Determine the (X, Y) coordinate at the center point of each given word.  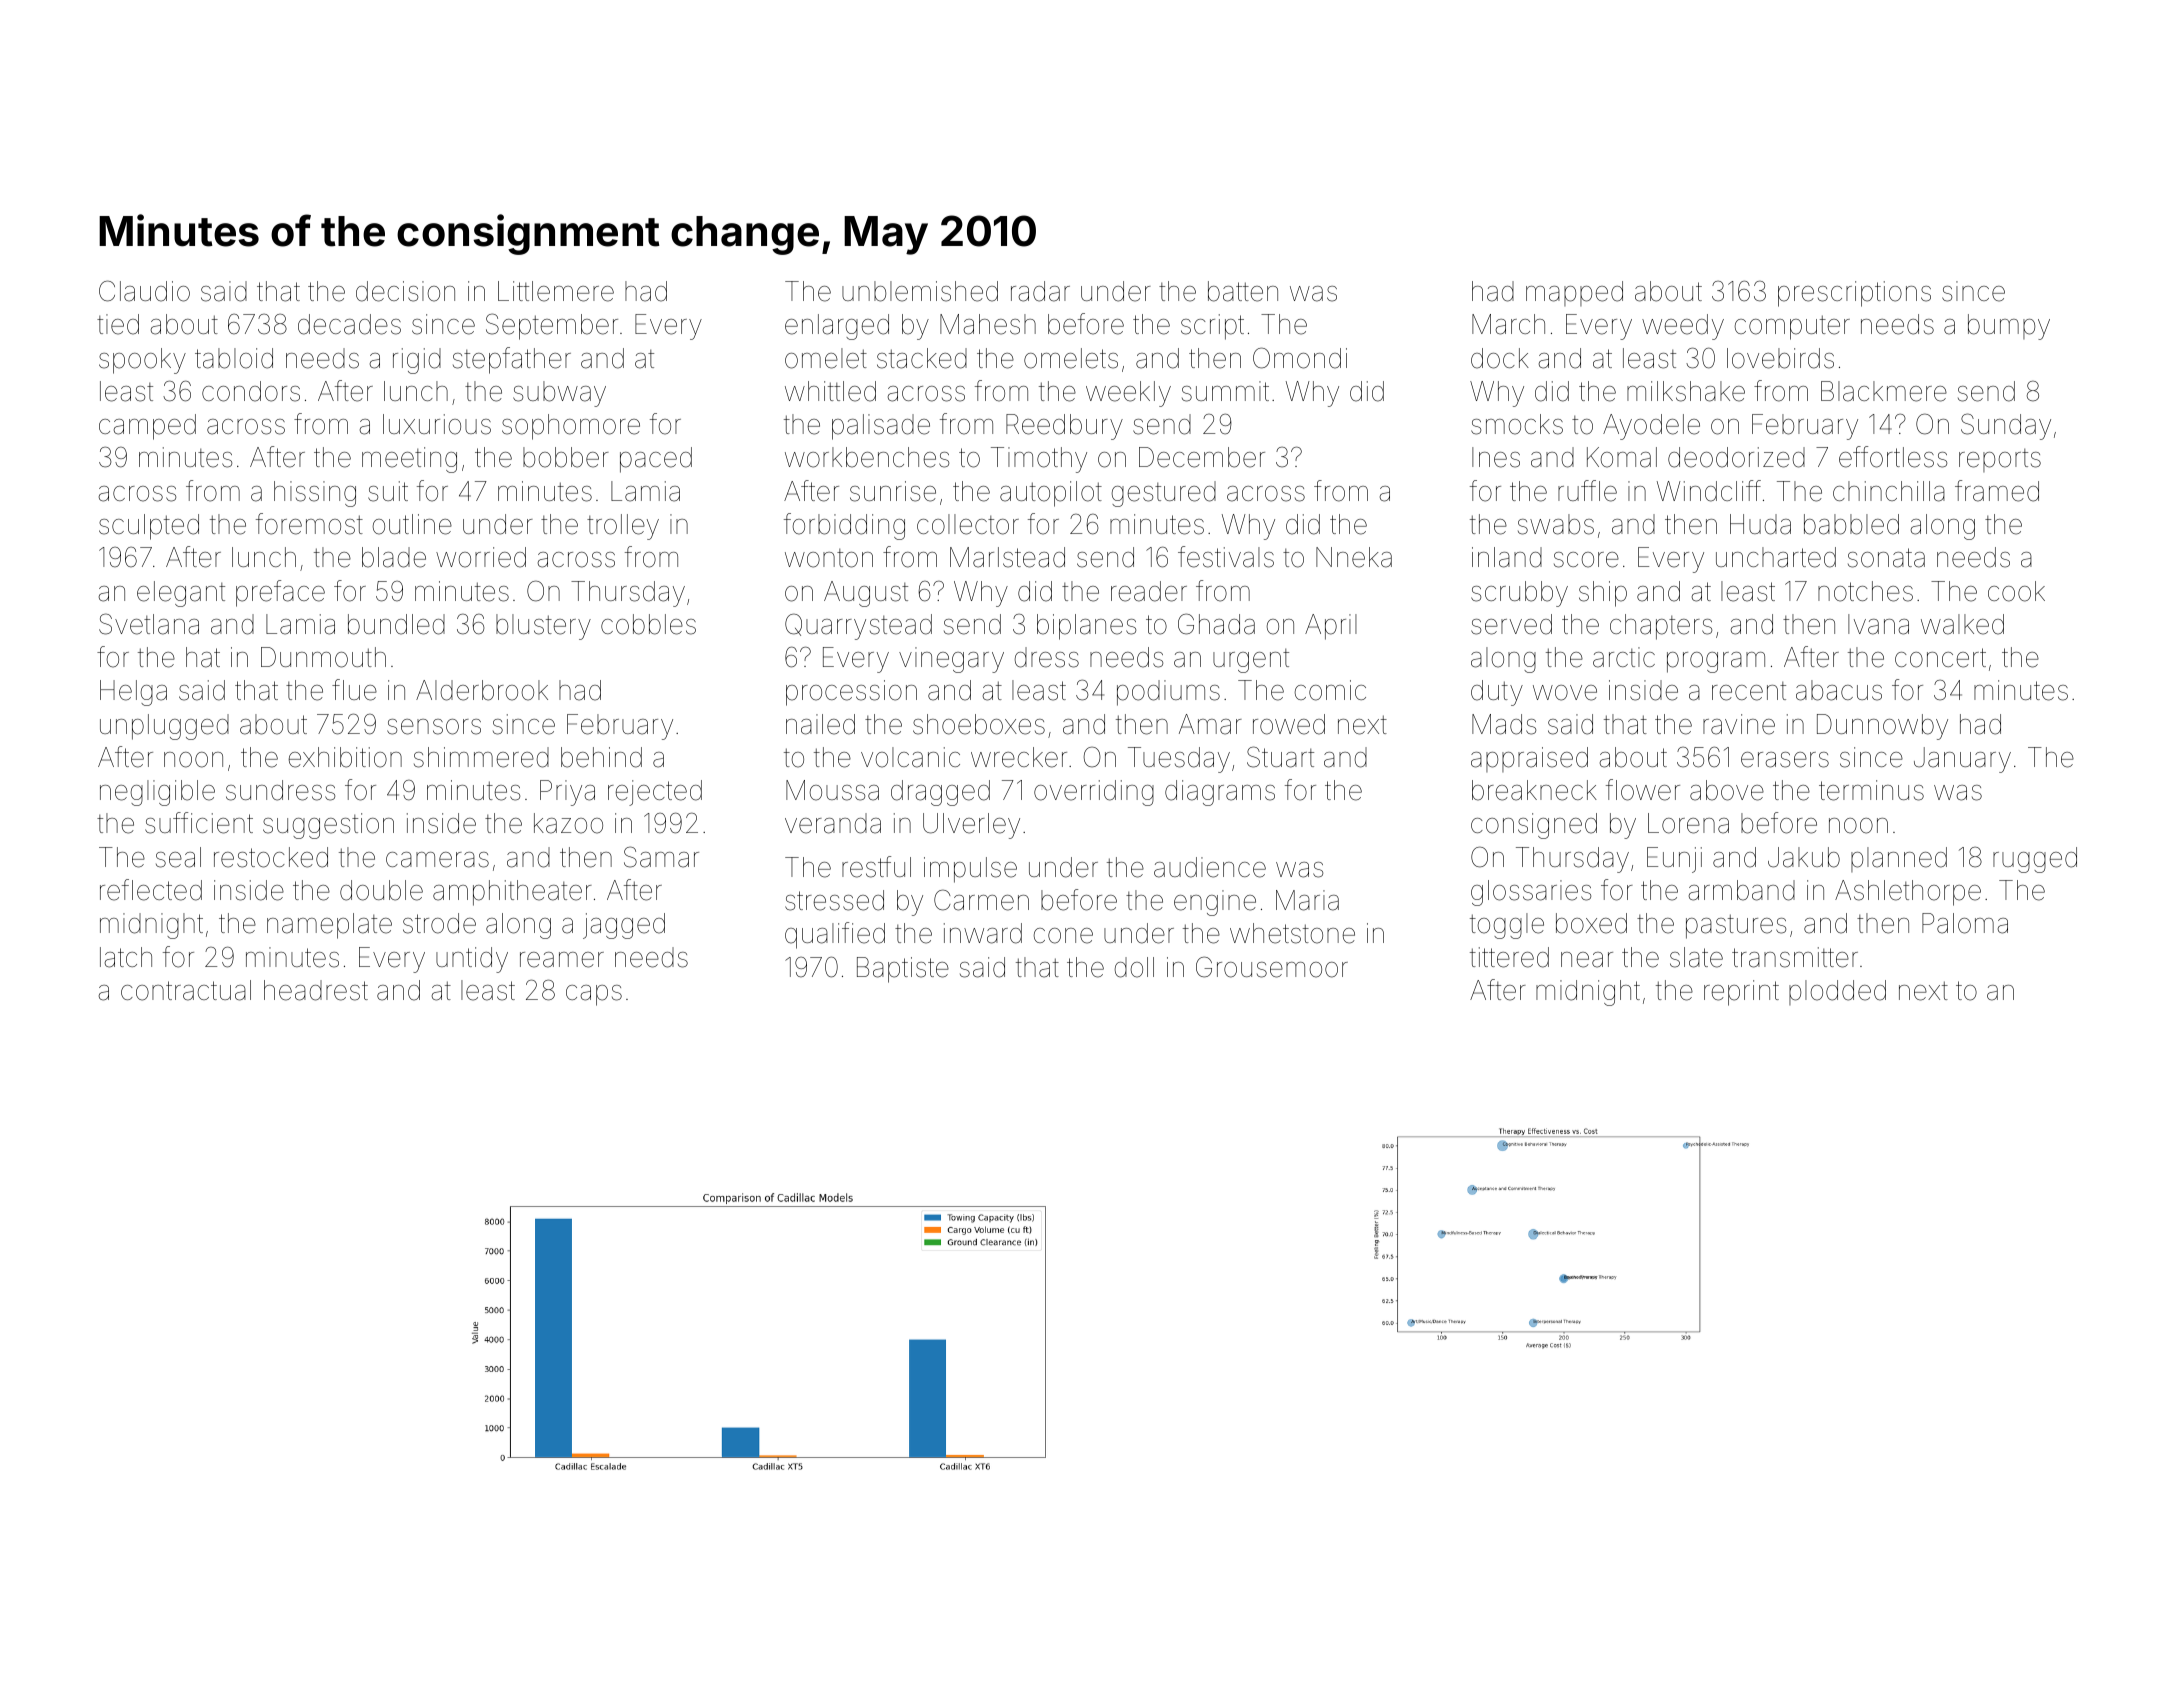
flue (354, 690)
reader (1149, 591)
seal (178, 857)
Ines (1496, 457)
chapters (1661, 627)
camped (147, 427)
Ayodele (1651, 427)
